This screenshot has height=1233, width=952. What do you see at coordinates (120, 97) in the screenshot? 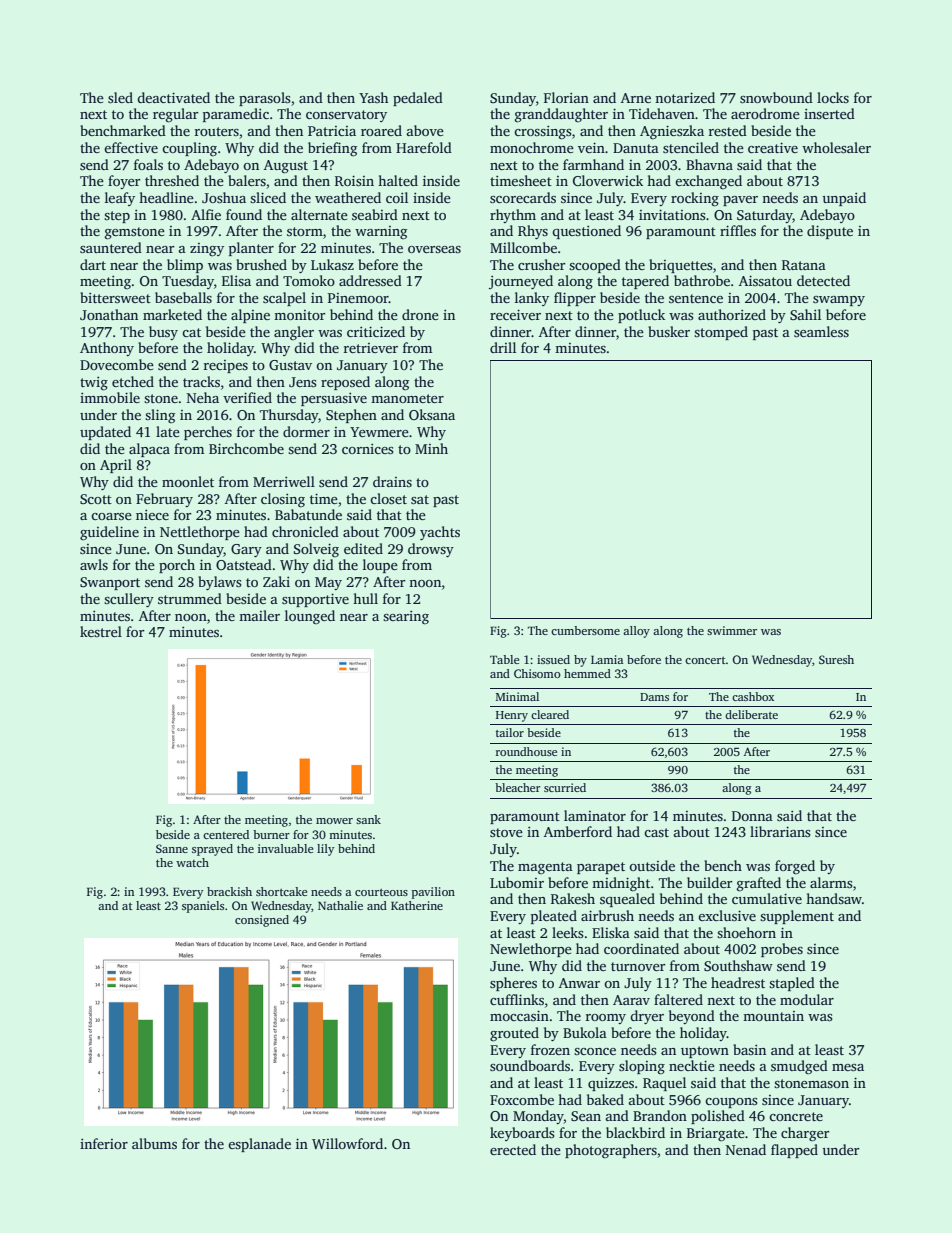
I see `sled` at bounding box center [120, 97].
